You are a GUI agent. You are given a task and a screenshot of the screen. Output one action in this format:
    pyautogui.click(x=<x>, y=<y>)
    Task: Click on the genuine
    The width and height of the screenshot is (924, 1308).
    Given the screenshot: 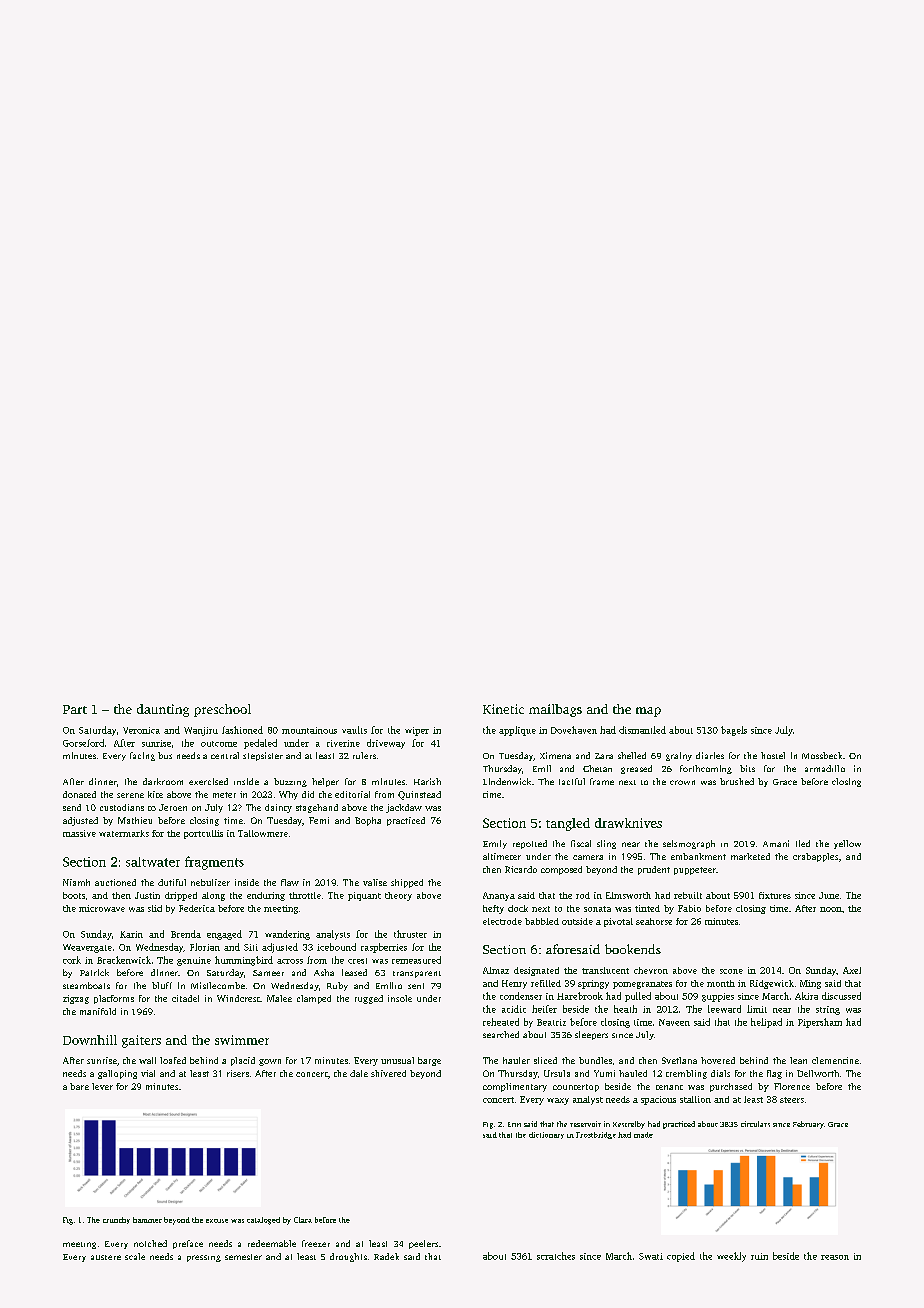 What is the action you would take?
    pyautogui.click(x=194, y=961)
